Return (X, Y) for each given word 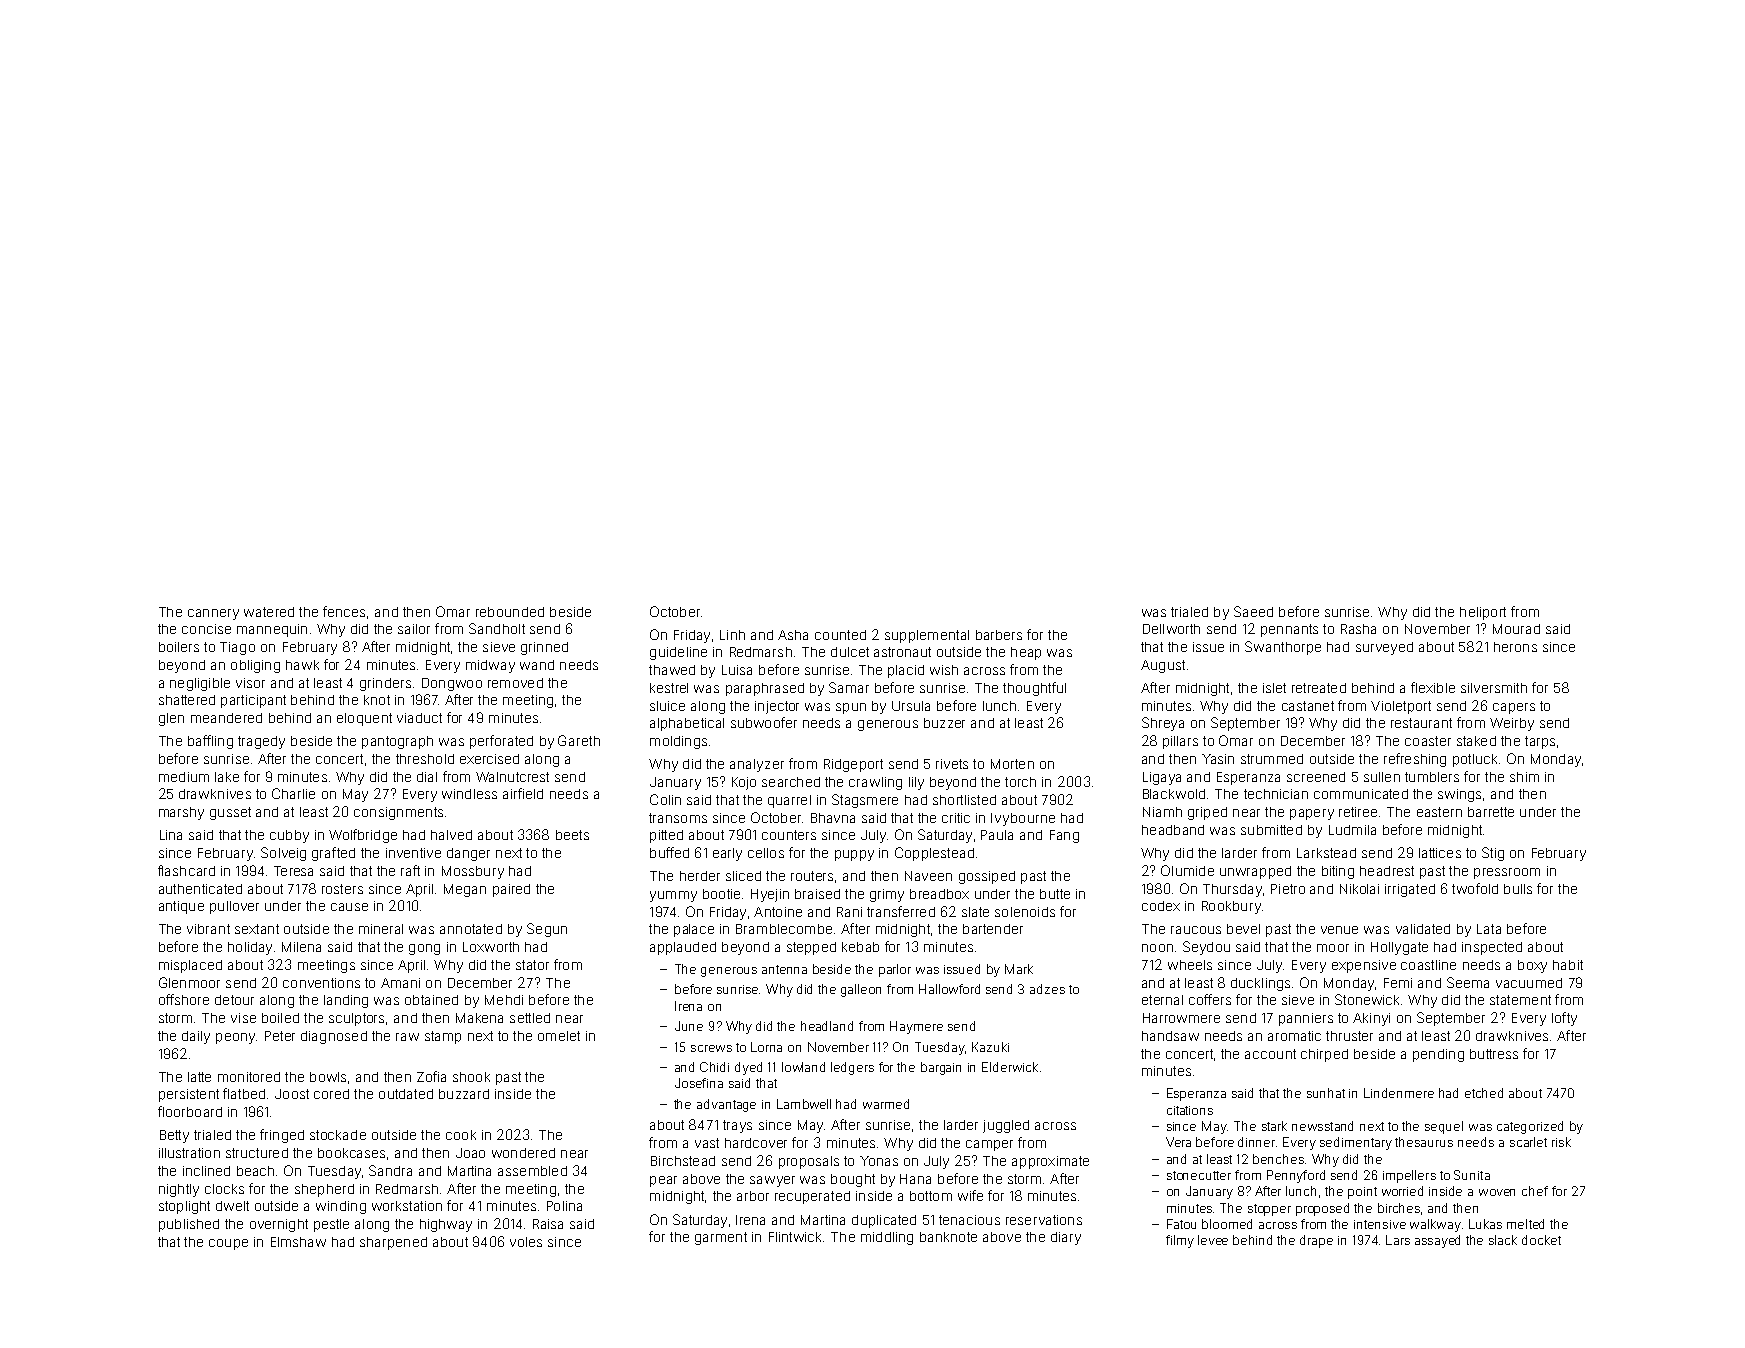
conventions (321, 983)
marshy (181, 813)
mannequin (272, 630)
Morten (1012, 764)
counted (840, 635)
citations (1190, 1110)
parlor (895, 970)
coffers (1210, 999)
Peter (280, 1036)
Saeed (1253, 611)
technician (1276, 794)
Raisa (548, 1224)
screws (711, 1048)
